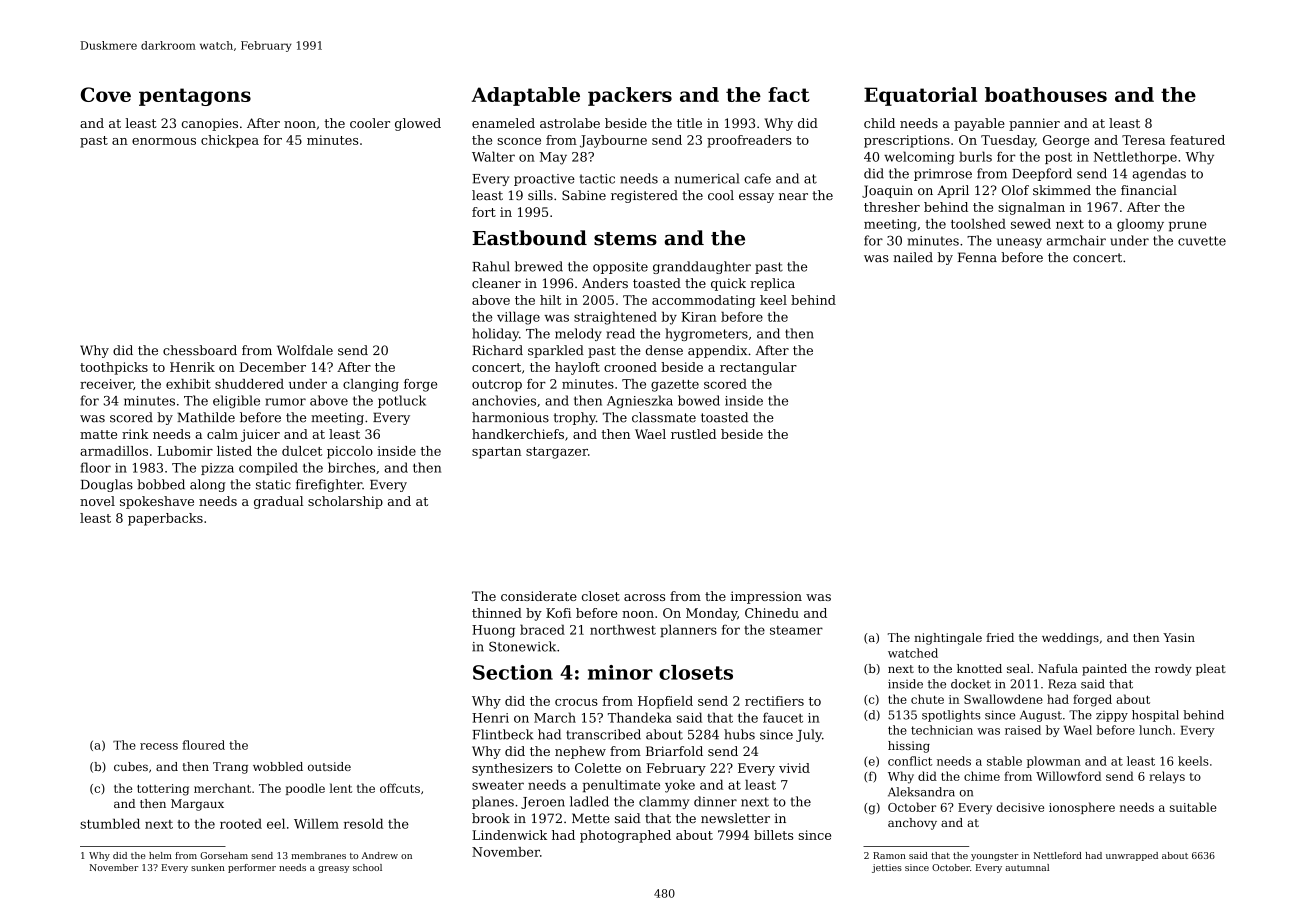 This screenshot has height=924, width=1308. What do you see at coordinates (497, 350) in the screenshot?
I see `Richard` at bounding box center [497, 350].
